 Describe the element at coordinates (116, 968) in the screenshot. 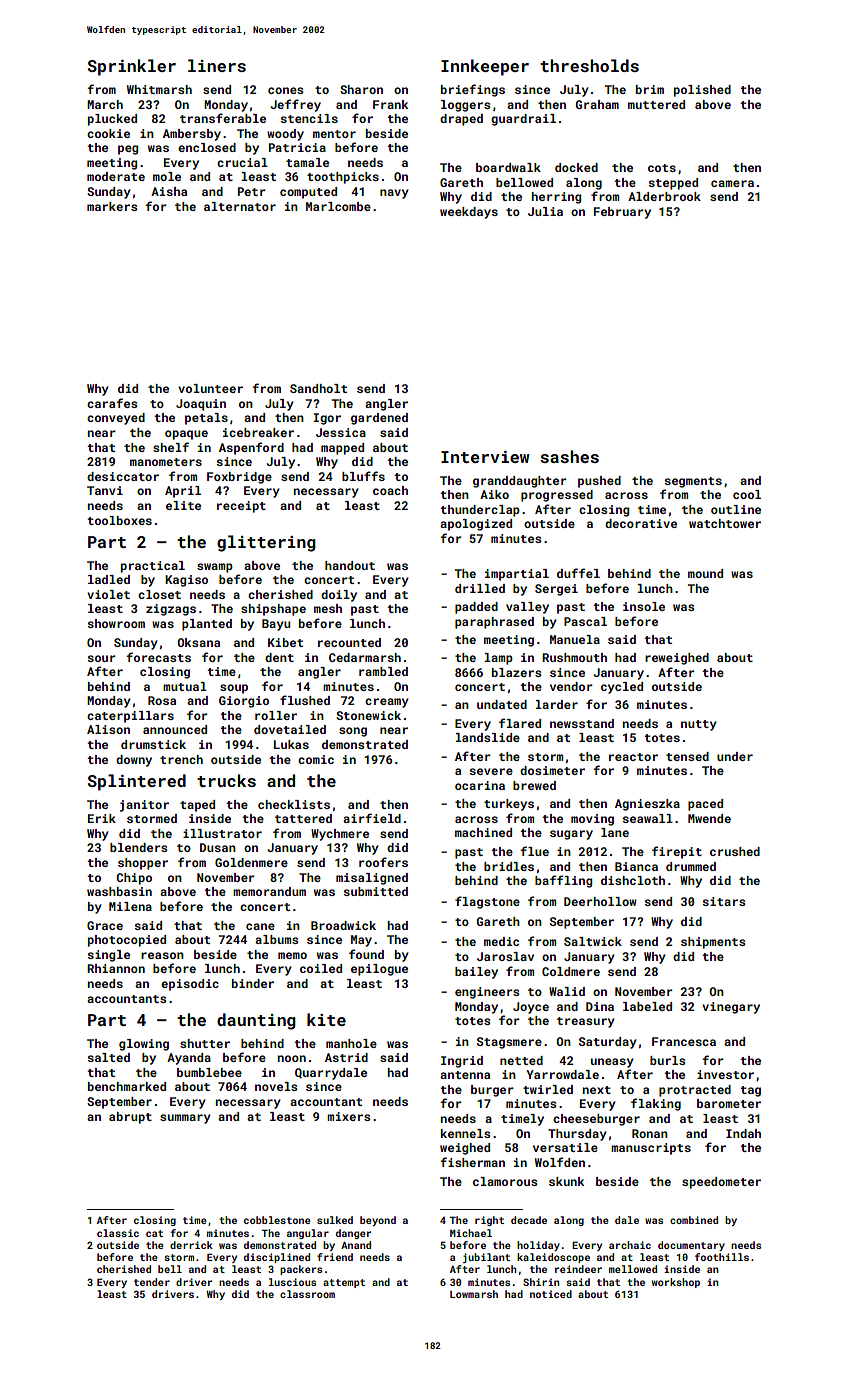

I see `Rhiannon` at that location.
